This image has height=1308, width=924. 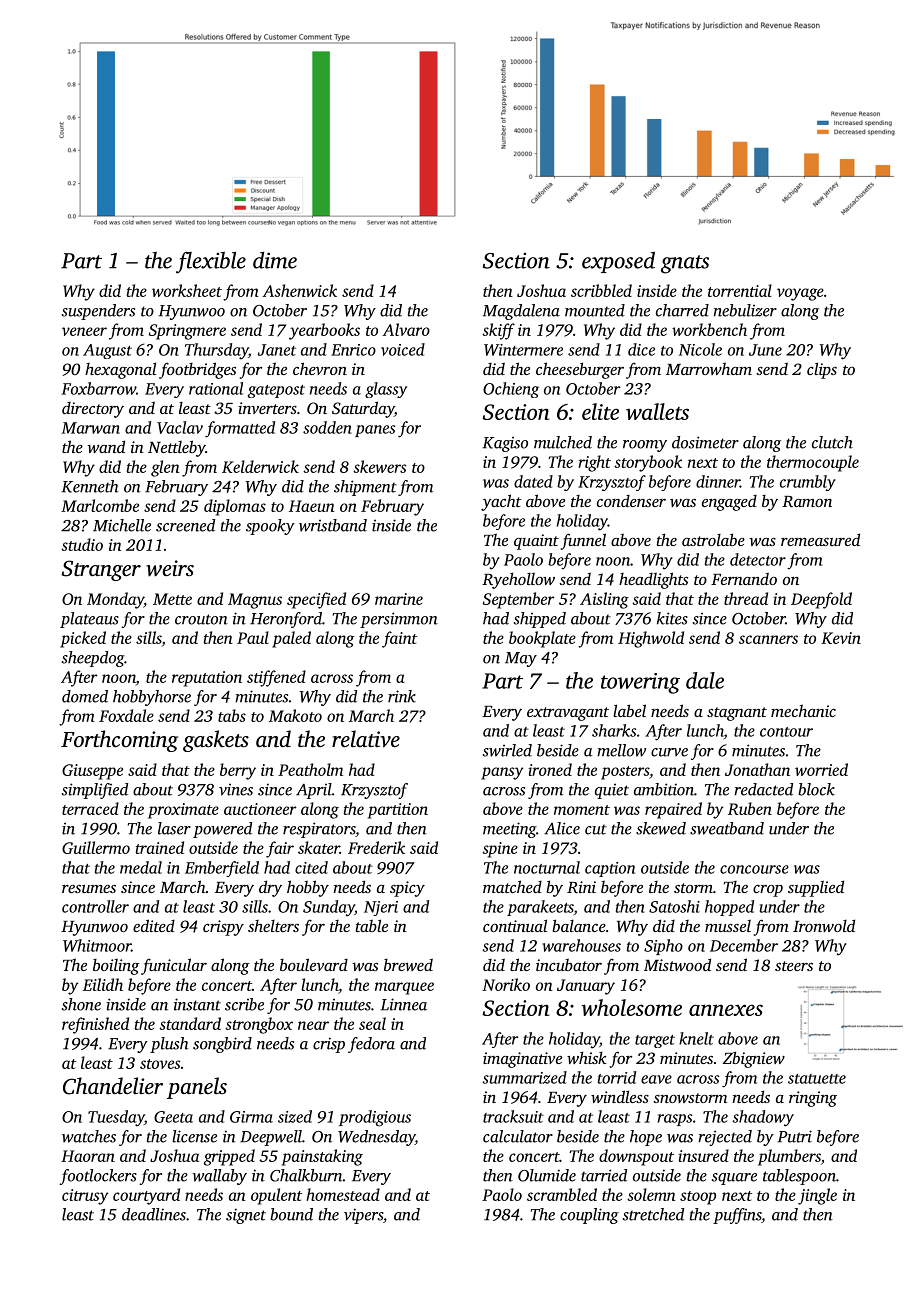 What do you see at coordinates (366, 739) in the image?
I see `relative` at bounding box center [366, 739].
